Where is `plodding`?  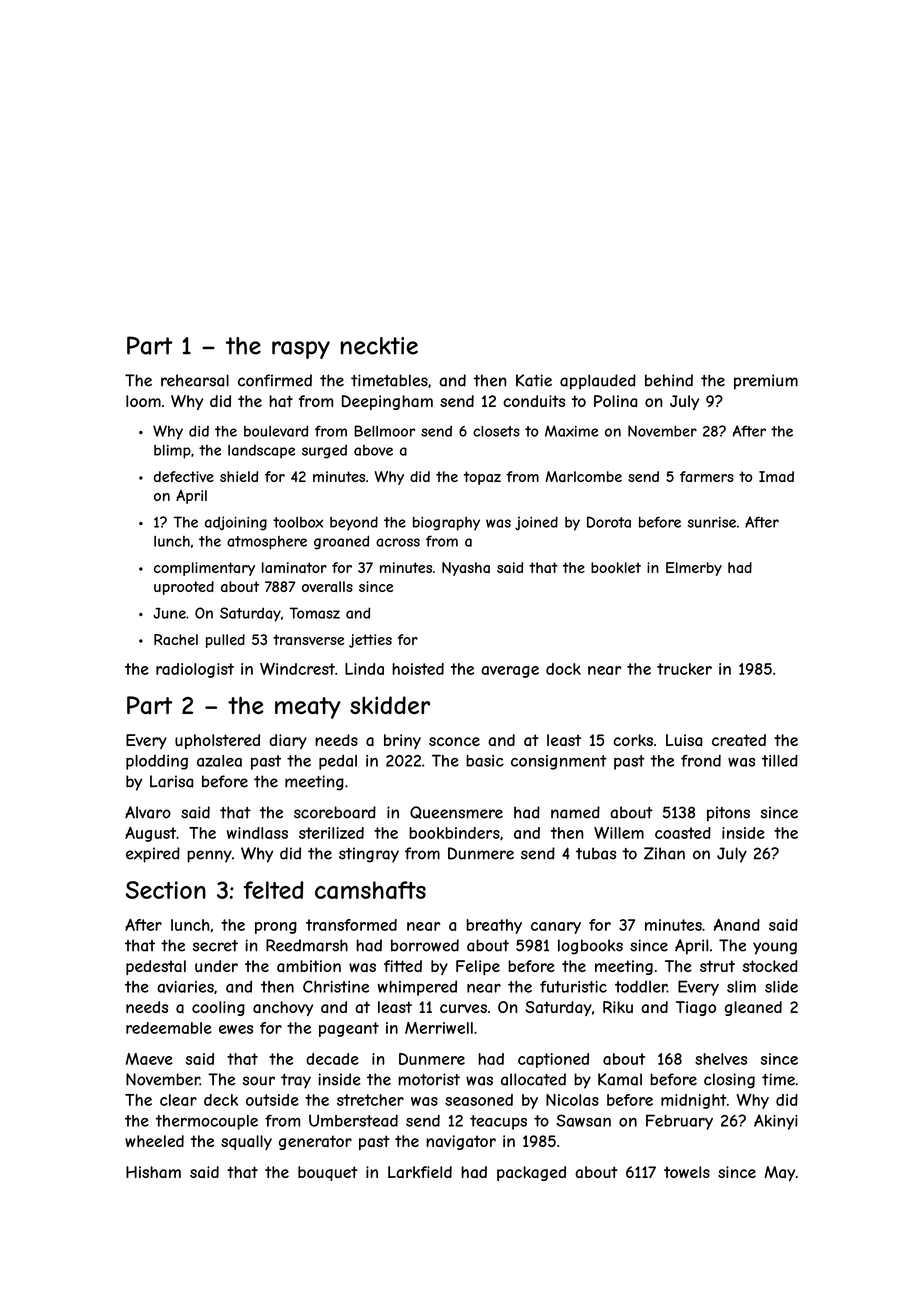
plodding is located at coordinates (157, 762).
